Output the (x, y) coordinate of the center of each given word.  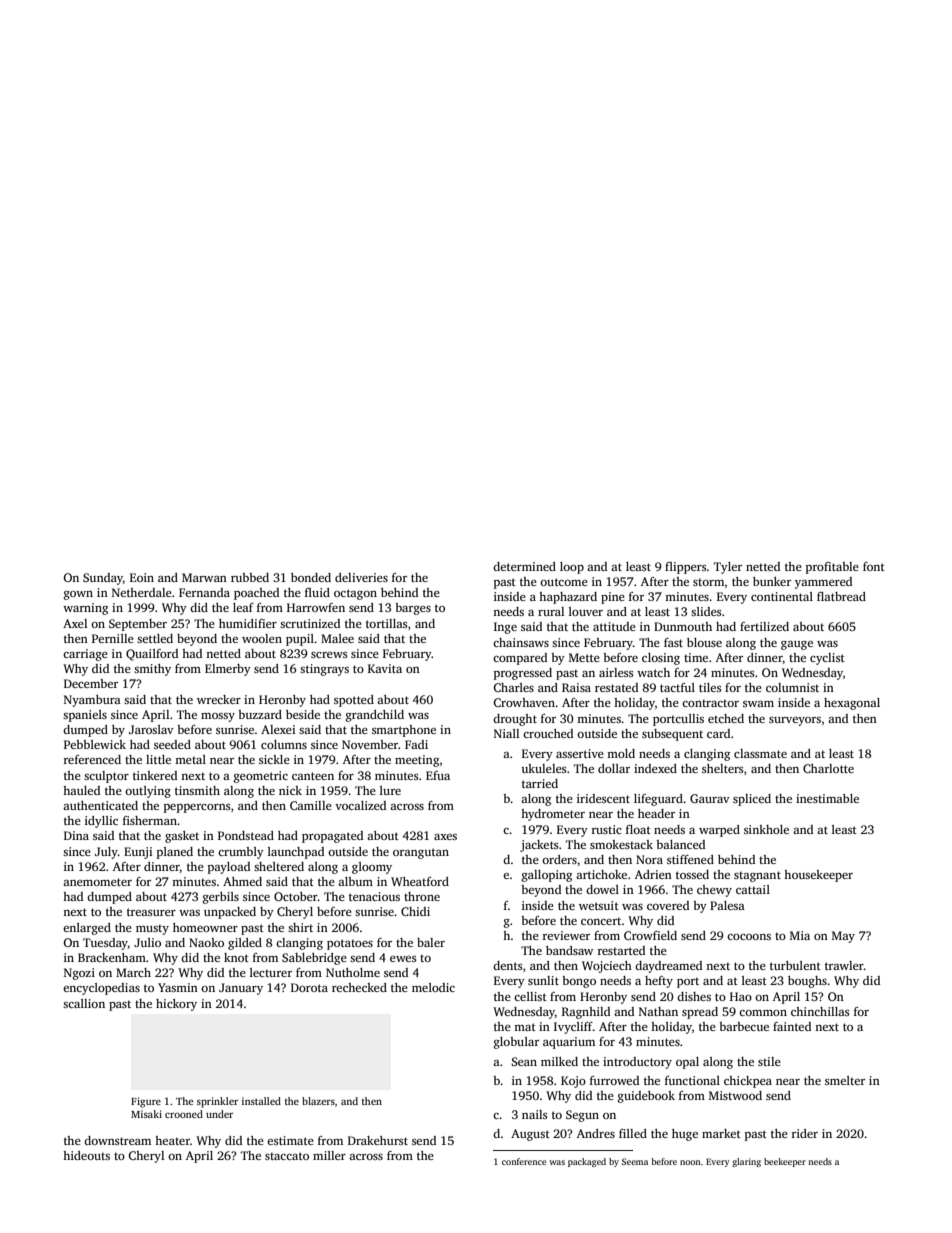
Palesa (727, 905)
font (874, 566)
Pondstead (246, 835)
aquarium (569, 1043)
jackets (539, 846)
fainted (792, 1026)
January (241, 989)
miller (329, 1155)
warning (85, 609)
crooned (184, 1114)
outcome (564, 582)
